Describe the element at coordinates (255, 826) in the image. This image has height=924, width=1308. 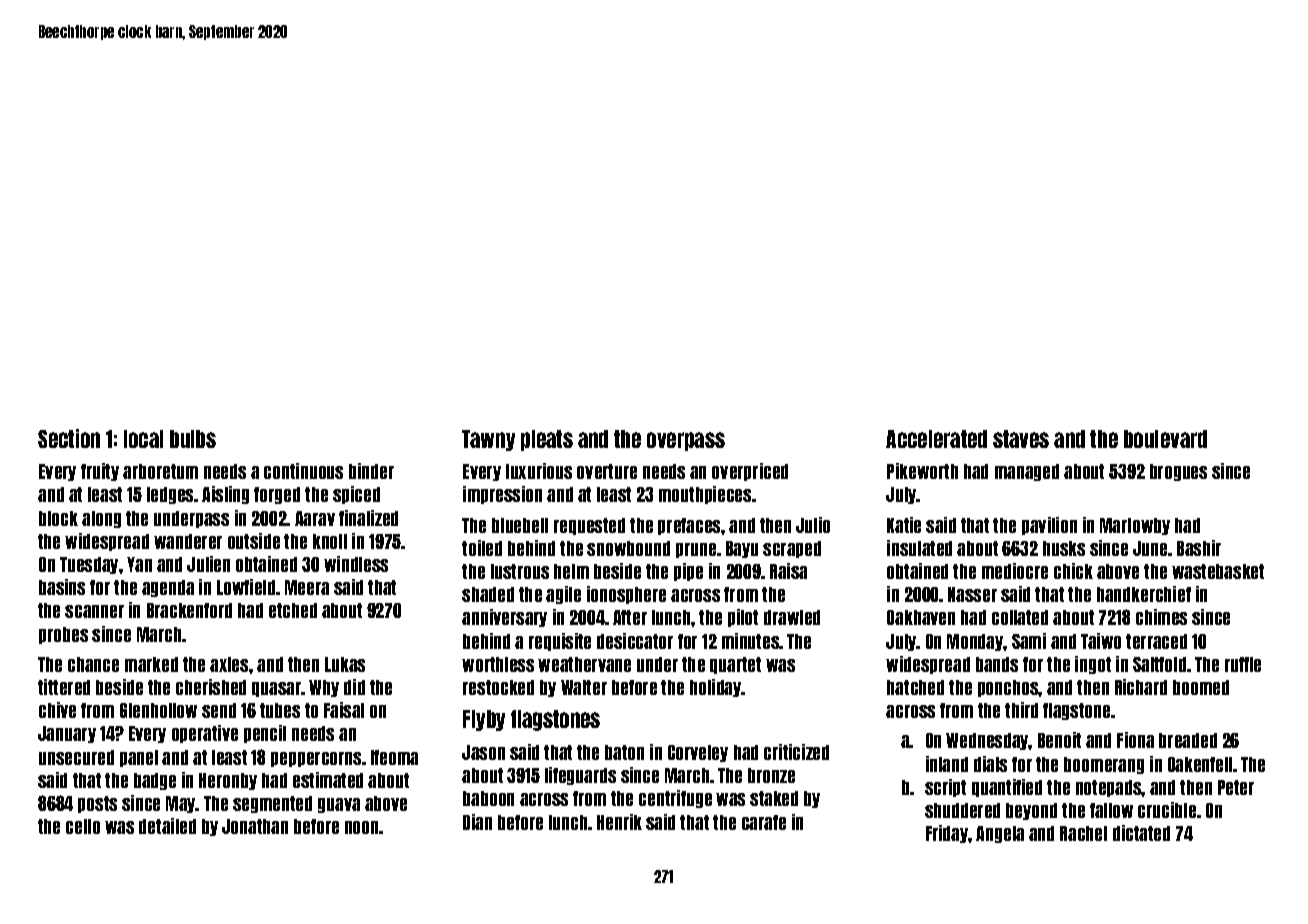
I see `Jonathan` at that location.
